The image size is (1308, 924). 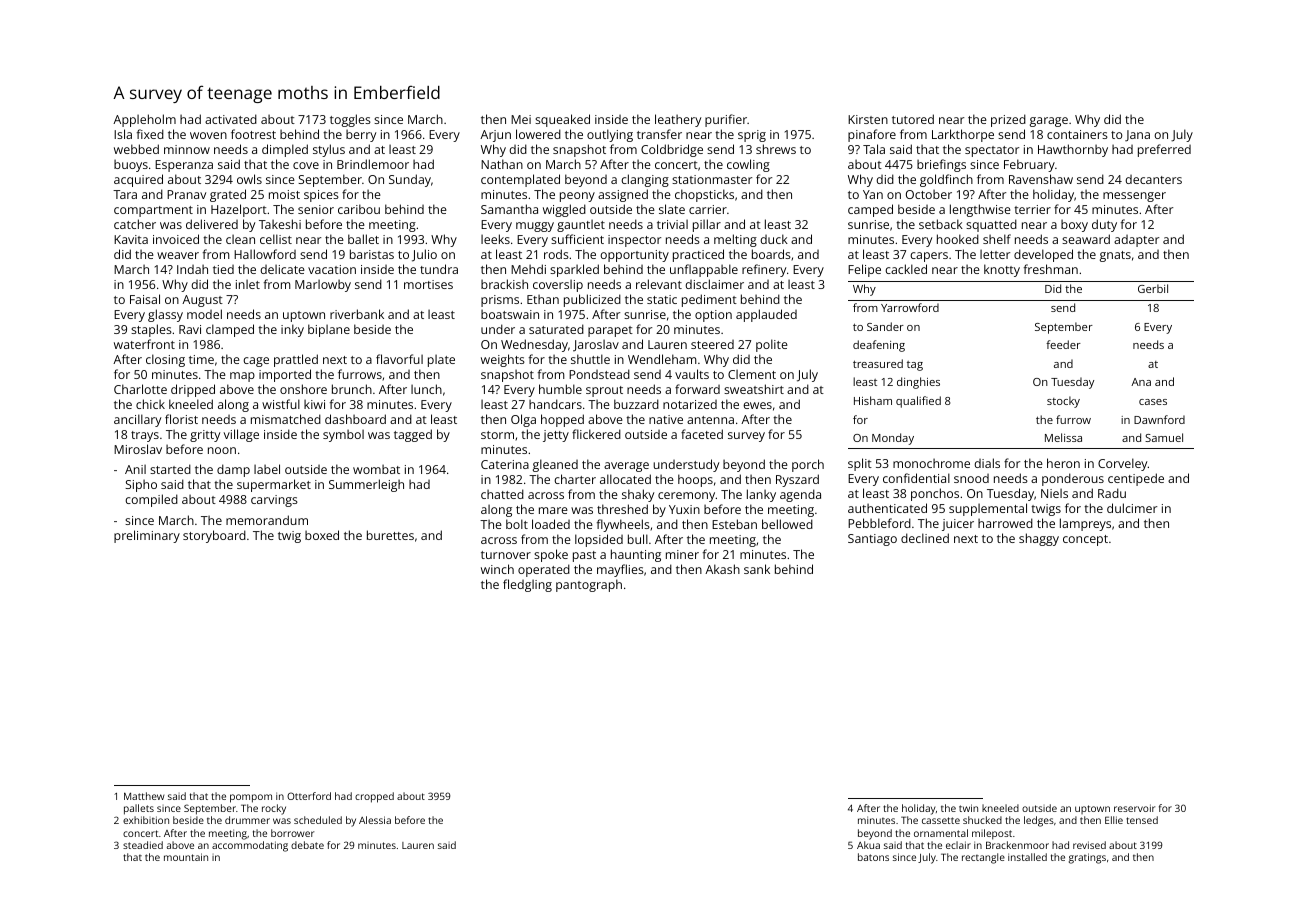 I want to click on reservoir, so click(x=1134, y=808).
